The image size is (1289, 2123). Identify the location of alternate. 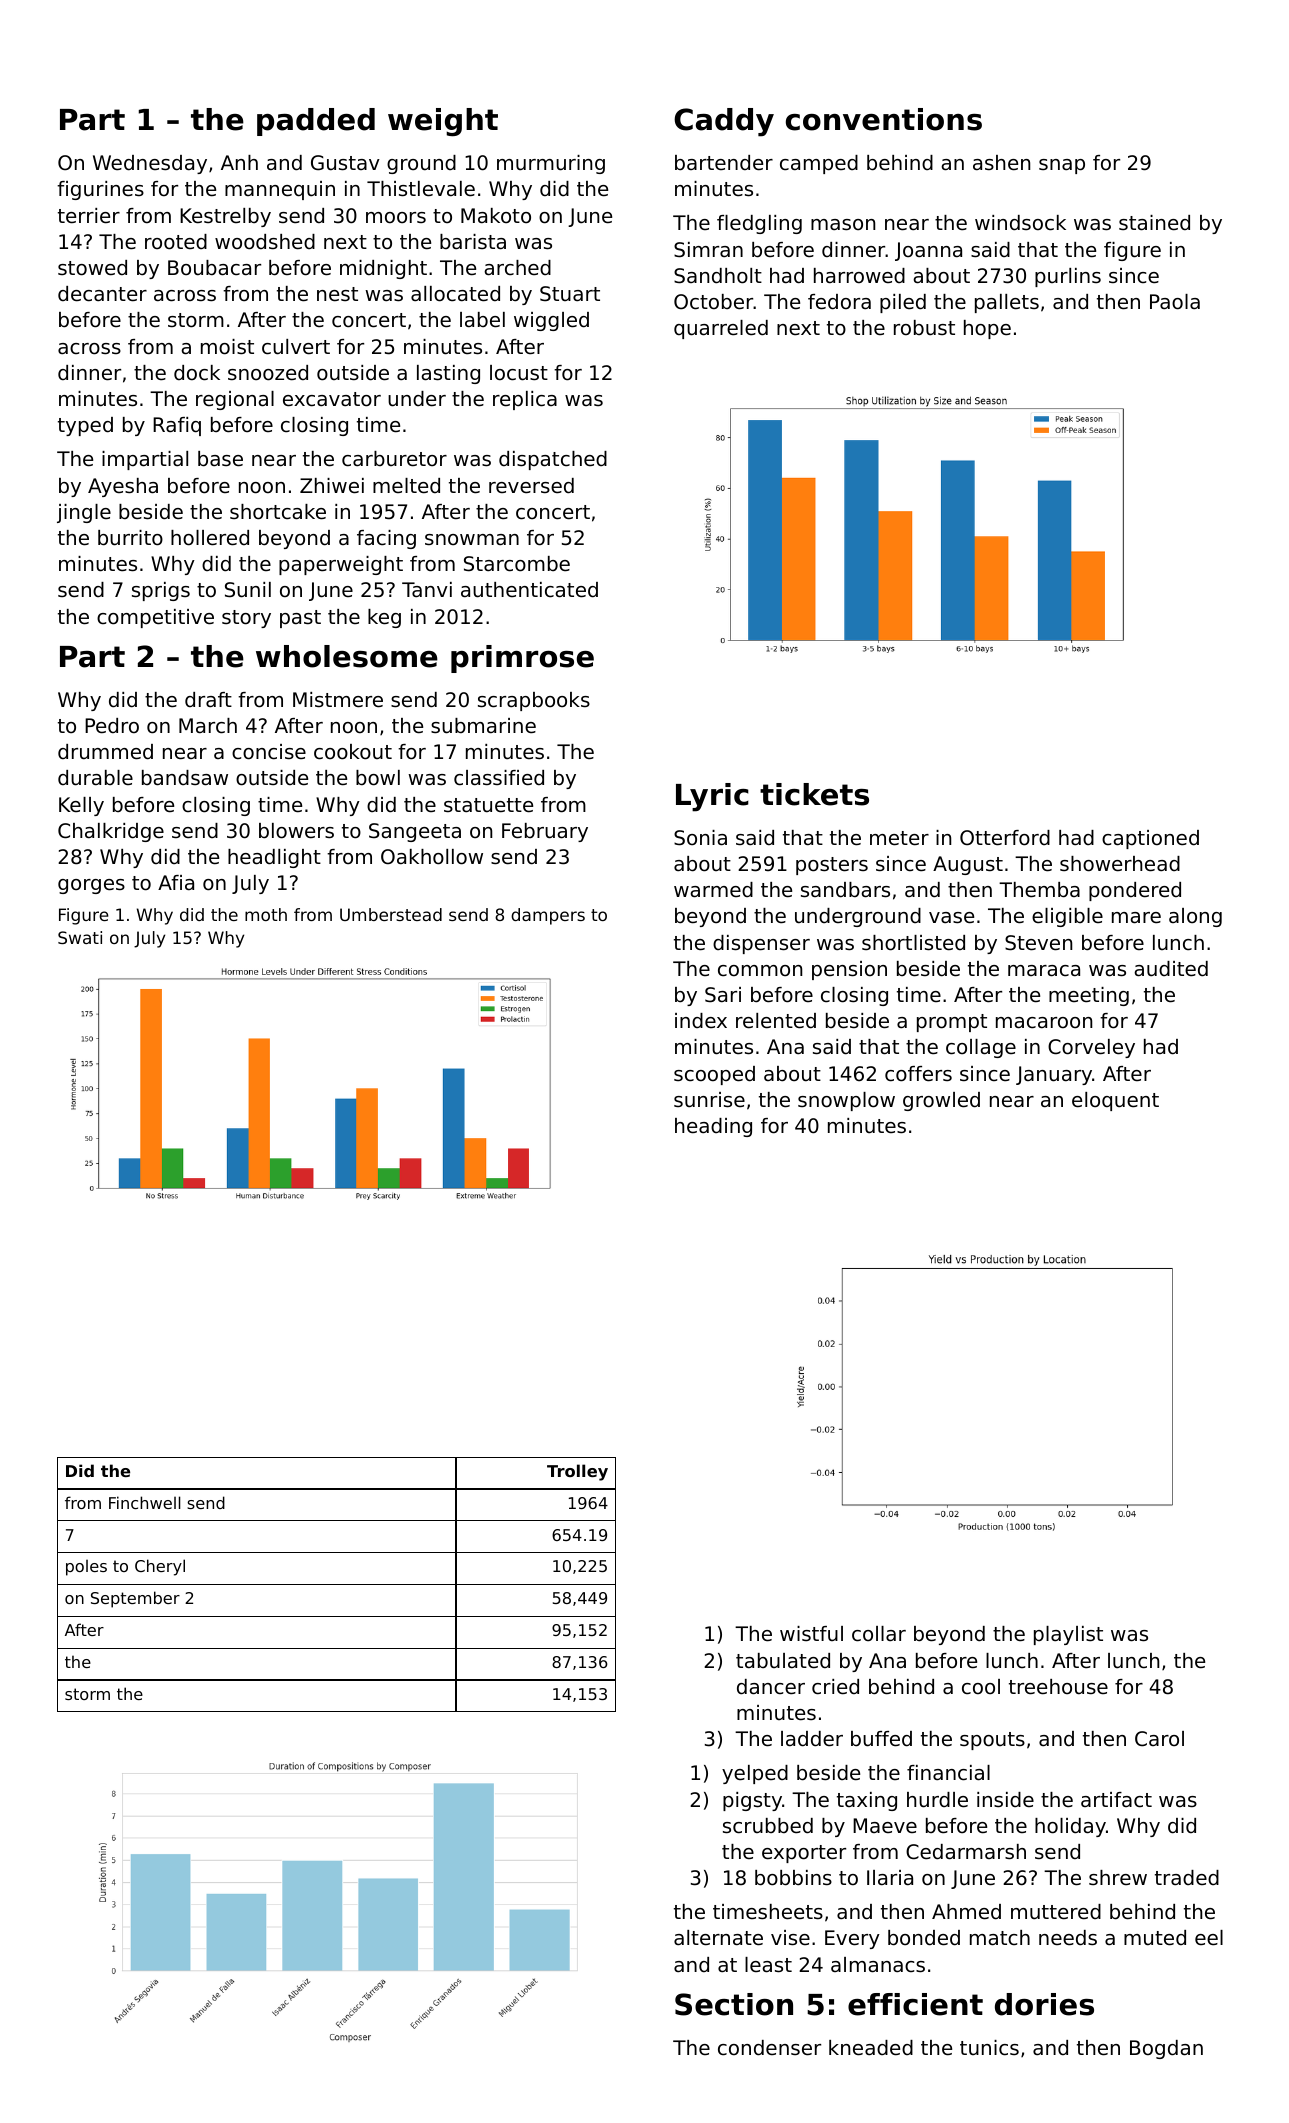
(718, 1938).
